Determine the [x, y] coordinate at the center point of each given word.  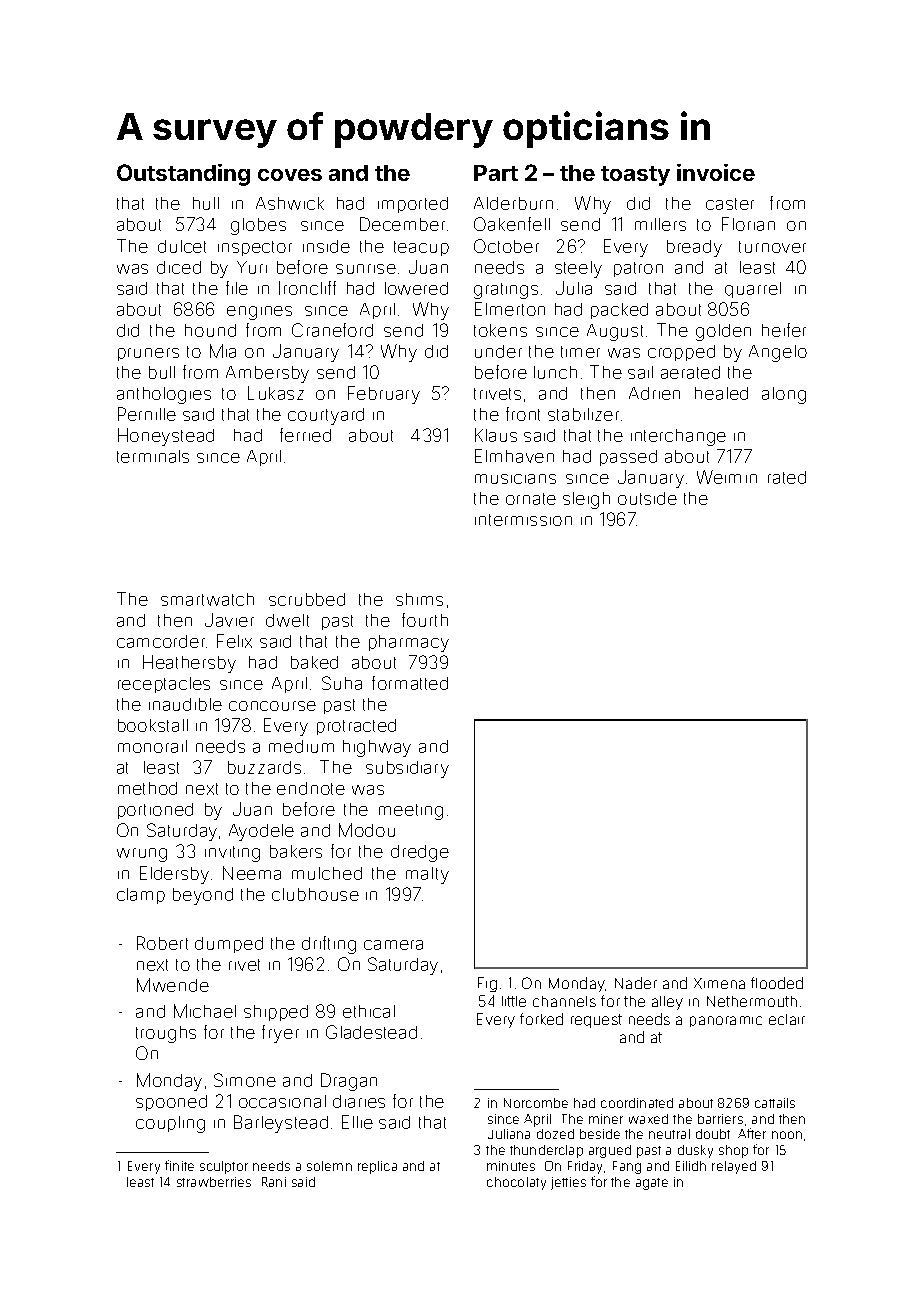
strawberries [214, 1182]
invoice [716, 172]
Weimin [727, 477]
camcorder [161, 641]
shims [419, 599]
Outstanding [183, 175]
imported [413, 205]
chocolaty [516, 1183]
